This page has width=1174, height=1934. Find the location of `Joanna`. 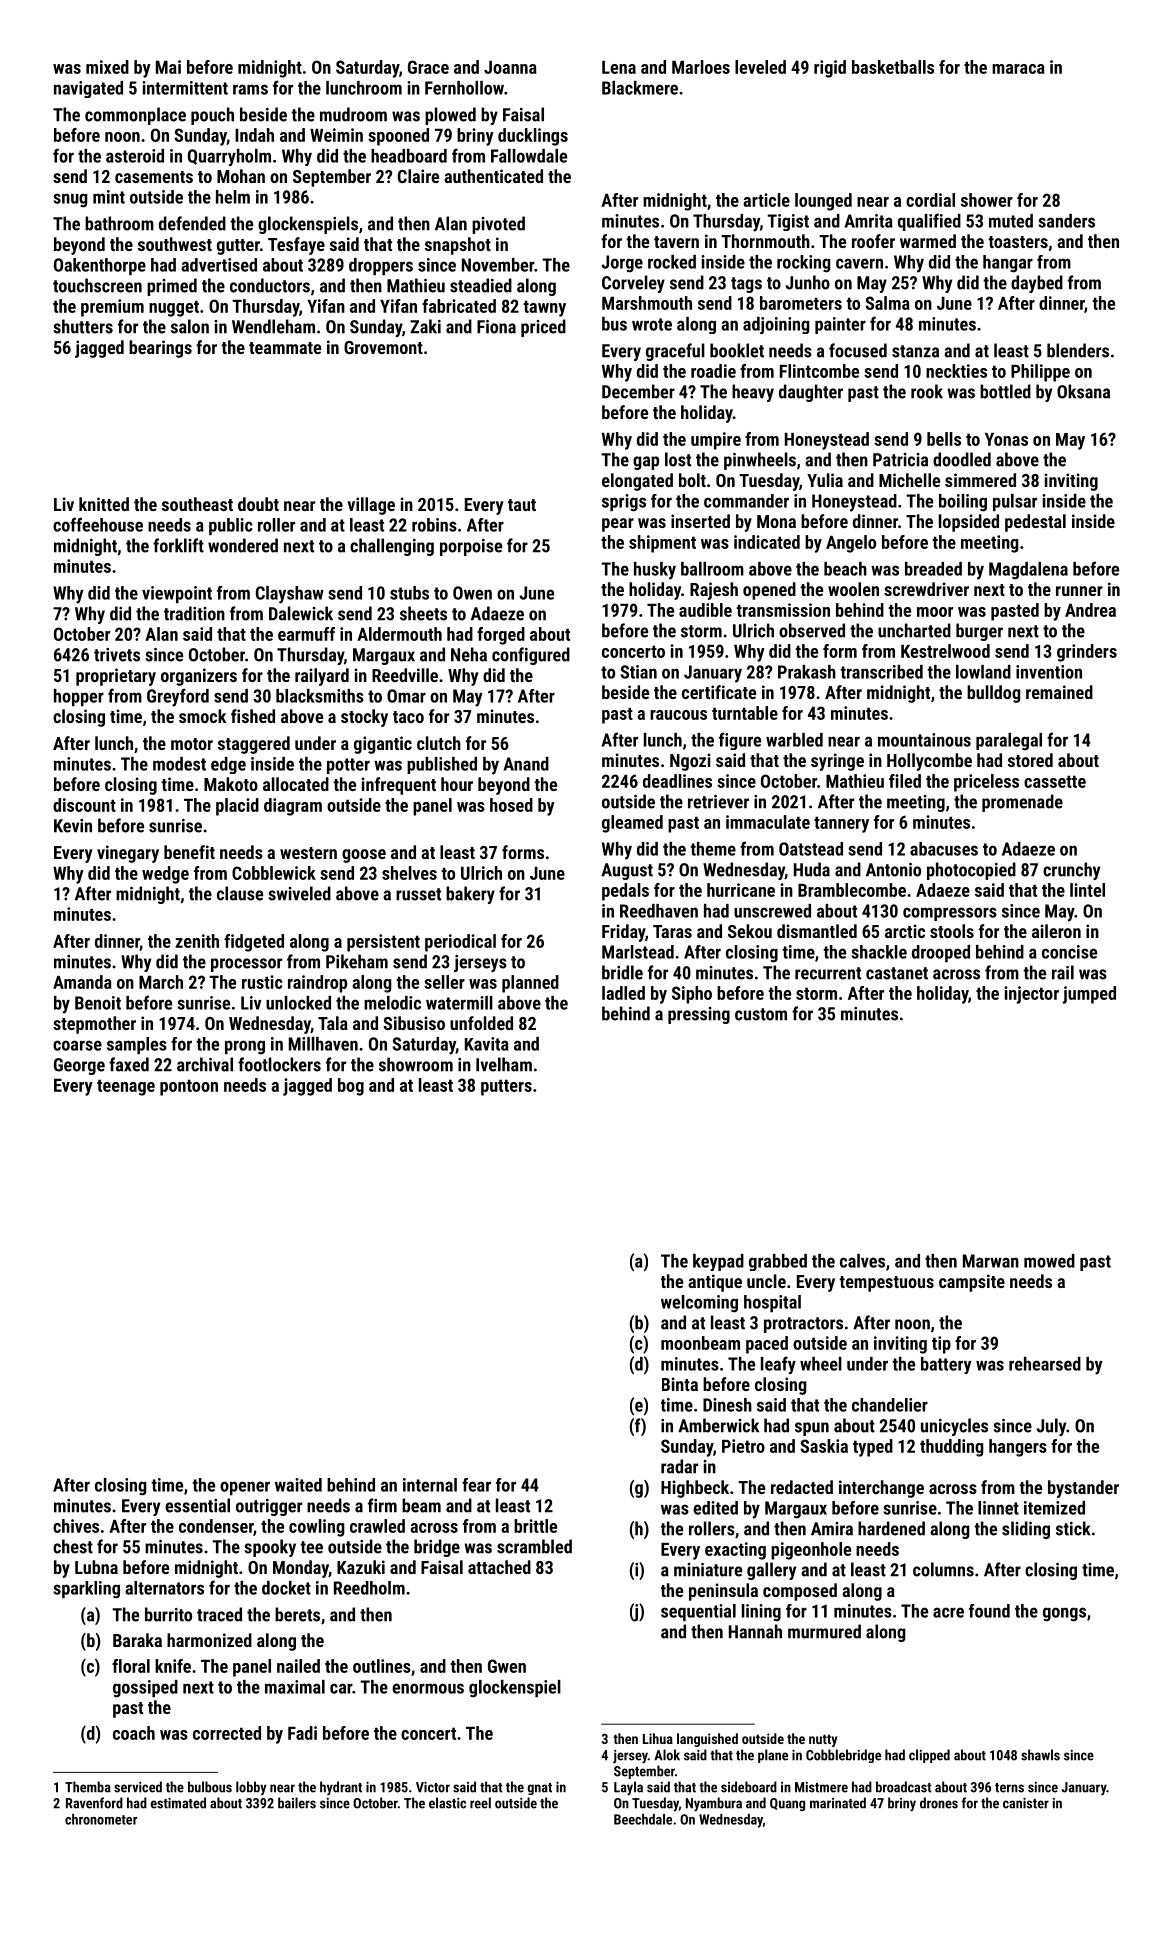

Joanna is located at coordinates (510, 67).
